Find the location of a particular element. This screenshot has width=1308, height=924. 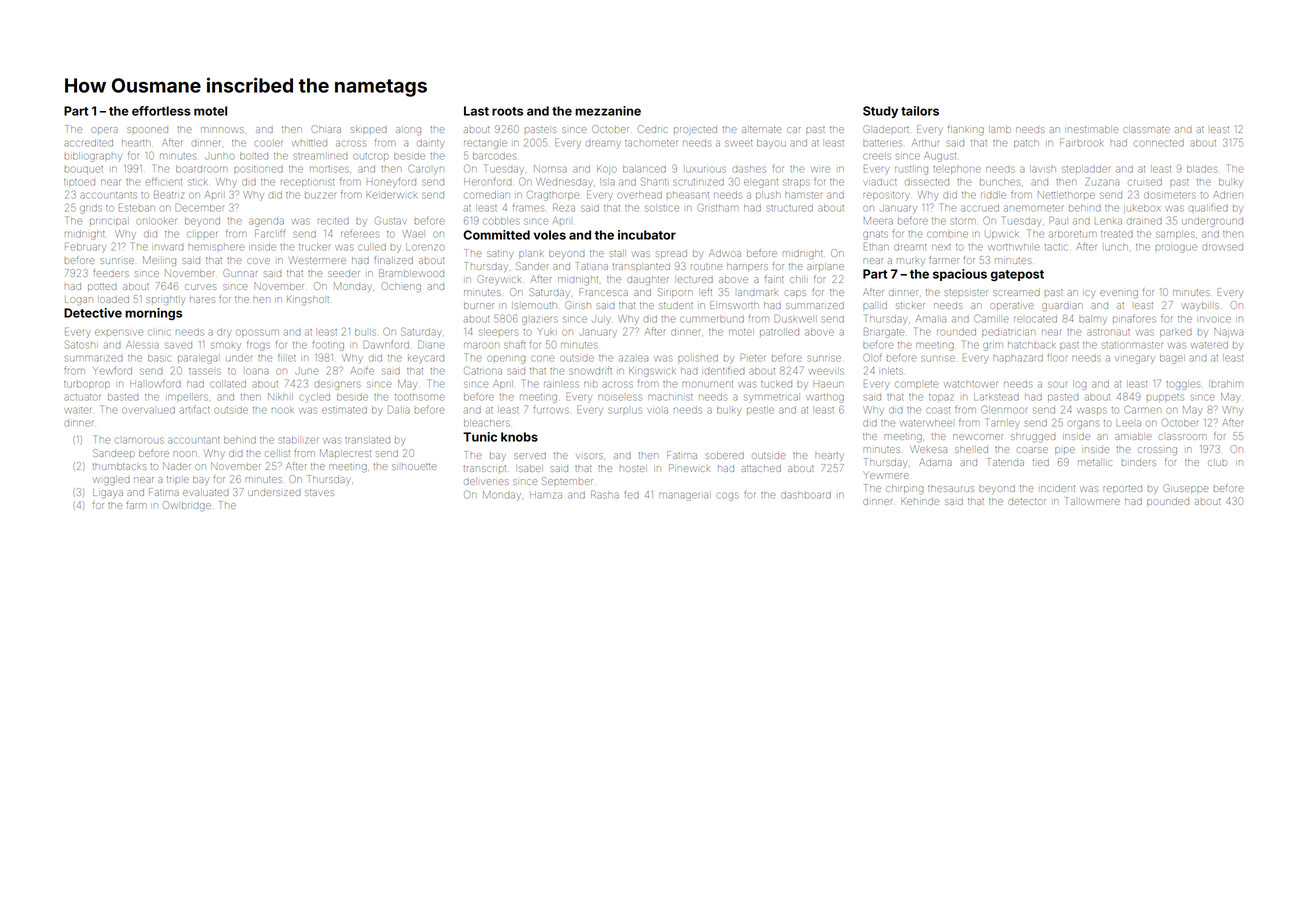

roots is located at coordinates (507, 111).
